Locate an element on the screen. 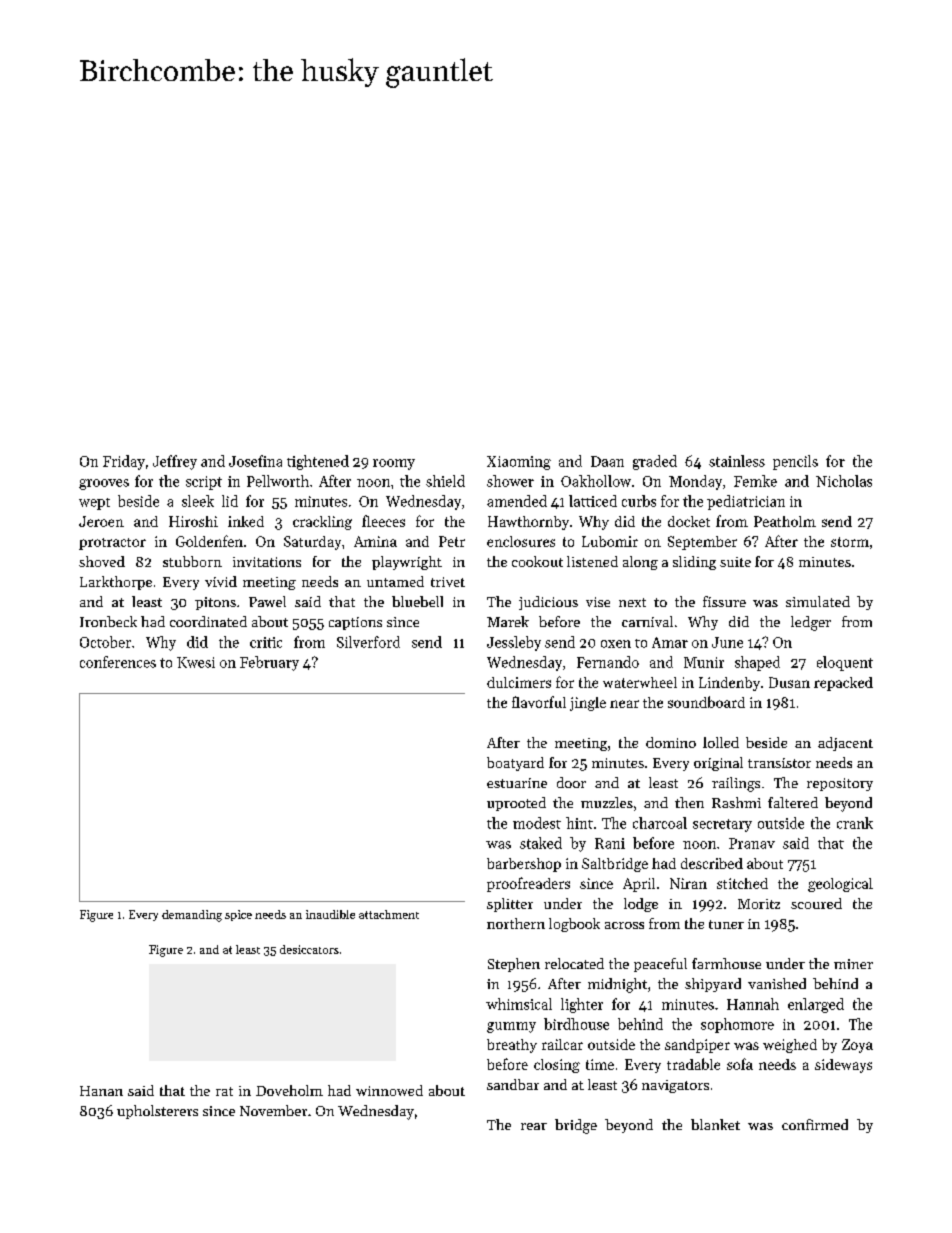 The image size is (952, 1233). protractor is located at coordinates (112, 544).
